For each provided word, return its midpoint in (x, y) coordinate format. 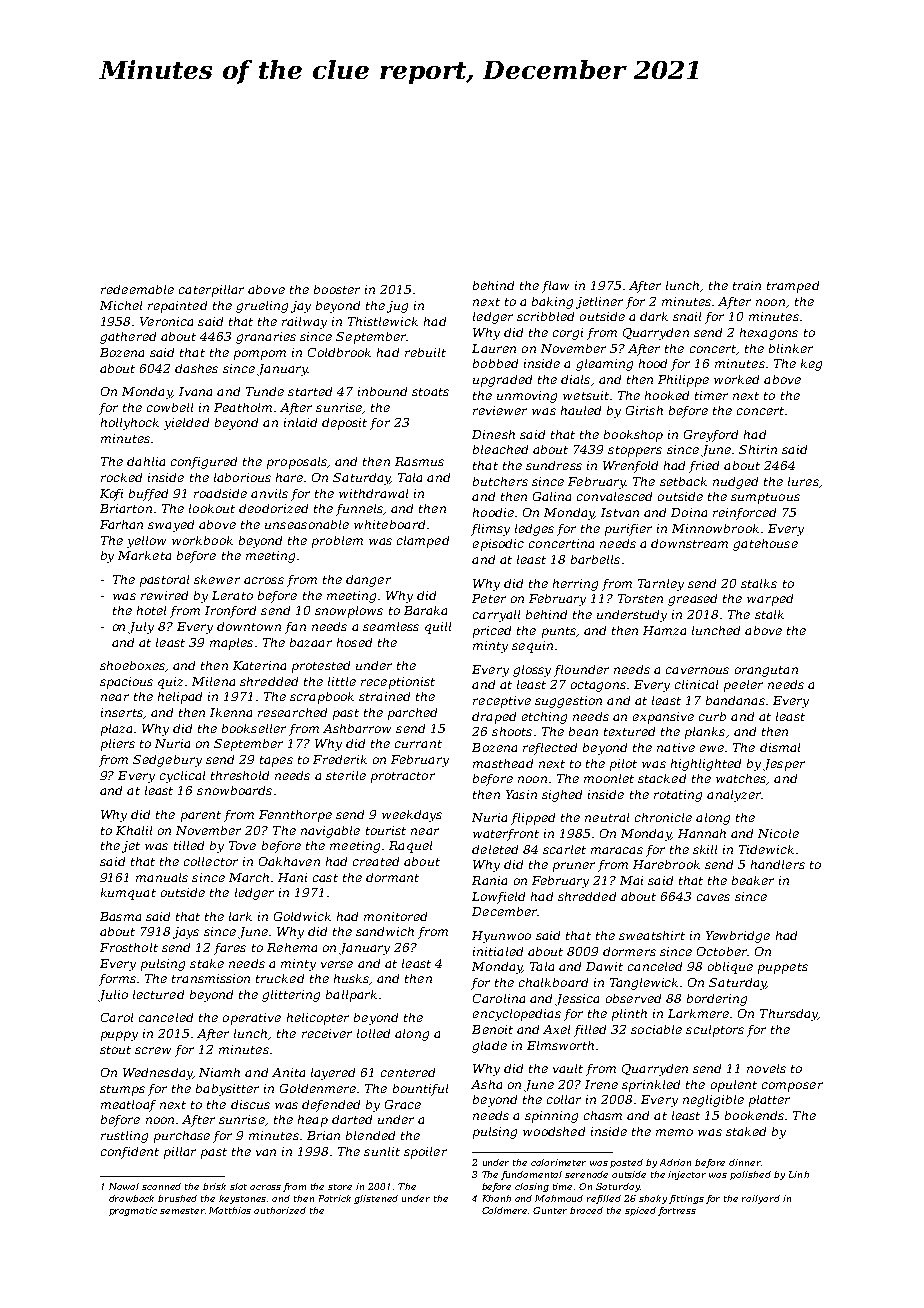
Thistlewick (383, 321)
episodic (498, 545)
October (722, 951)
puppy (119, 1036)
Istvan (620, 512)
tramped (793, 287)
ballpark (351, 996)
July (141, 628)
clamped (423, 542)
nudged (735, 483)
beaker (753, 880)
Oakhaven (289, 861)
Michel (121, 305)
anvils (269, 493)
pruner (574, 867)
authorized (280, 1210)
